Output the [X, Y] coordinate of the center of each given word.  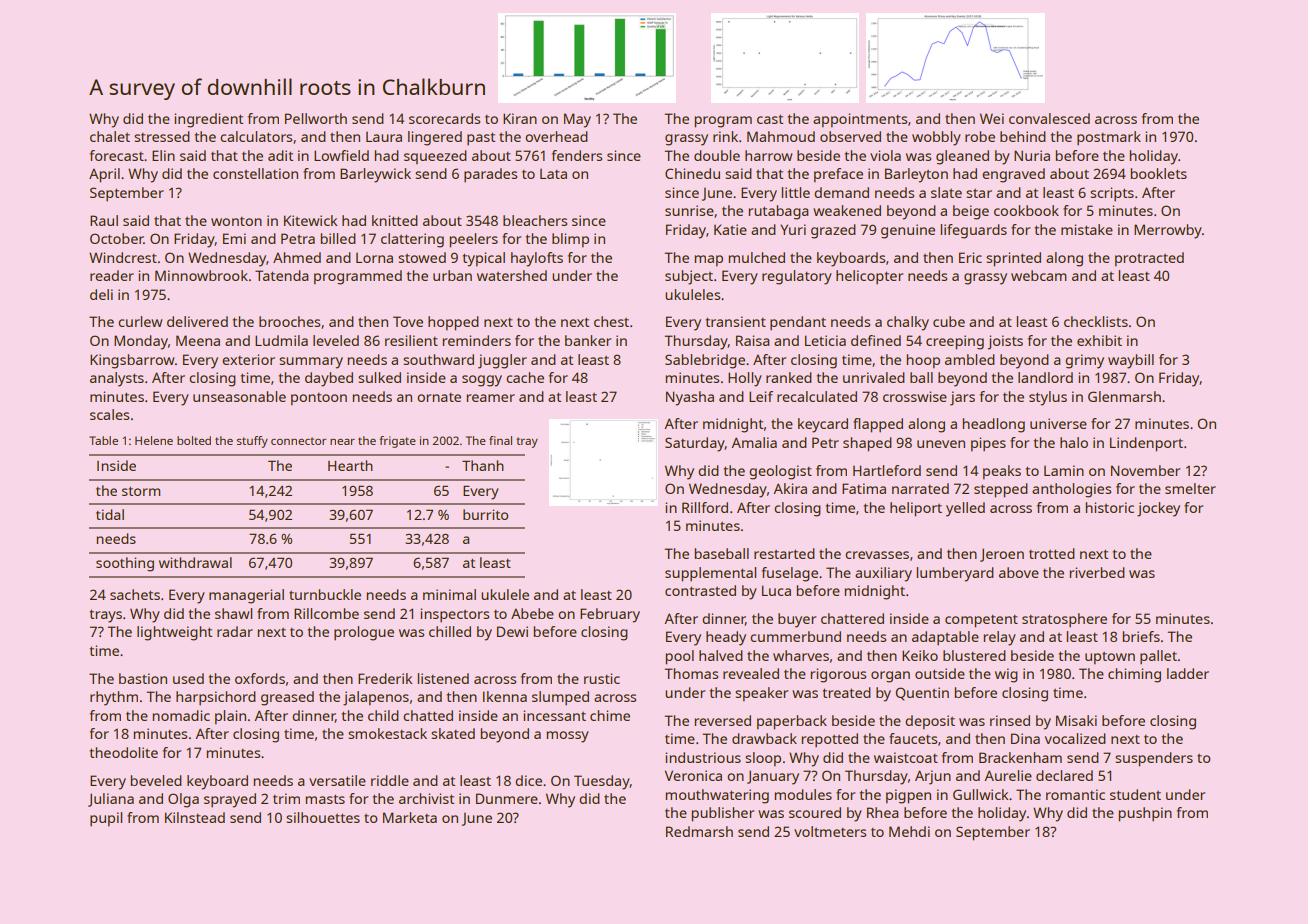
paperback [792, 722]
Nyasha [690, 398]
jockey [1158, 509]
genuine [908, 231]
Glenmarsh [1124, 396]
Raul [104, 220]
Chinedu [692, 173]
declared [1064, 775]
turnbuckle [325, 594]
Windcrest [123, 257]
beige [971, 212]
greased [287, 698]
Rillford [705, 507]
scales [109, 414]
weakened [847, 210]
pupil [106, 819]
